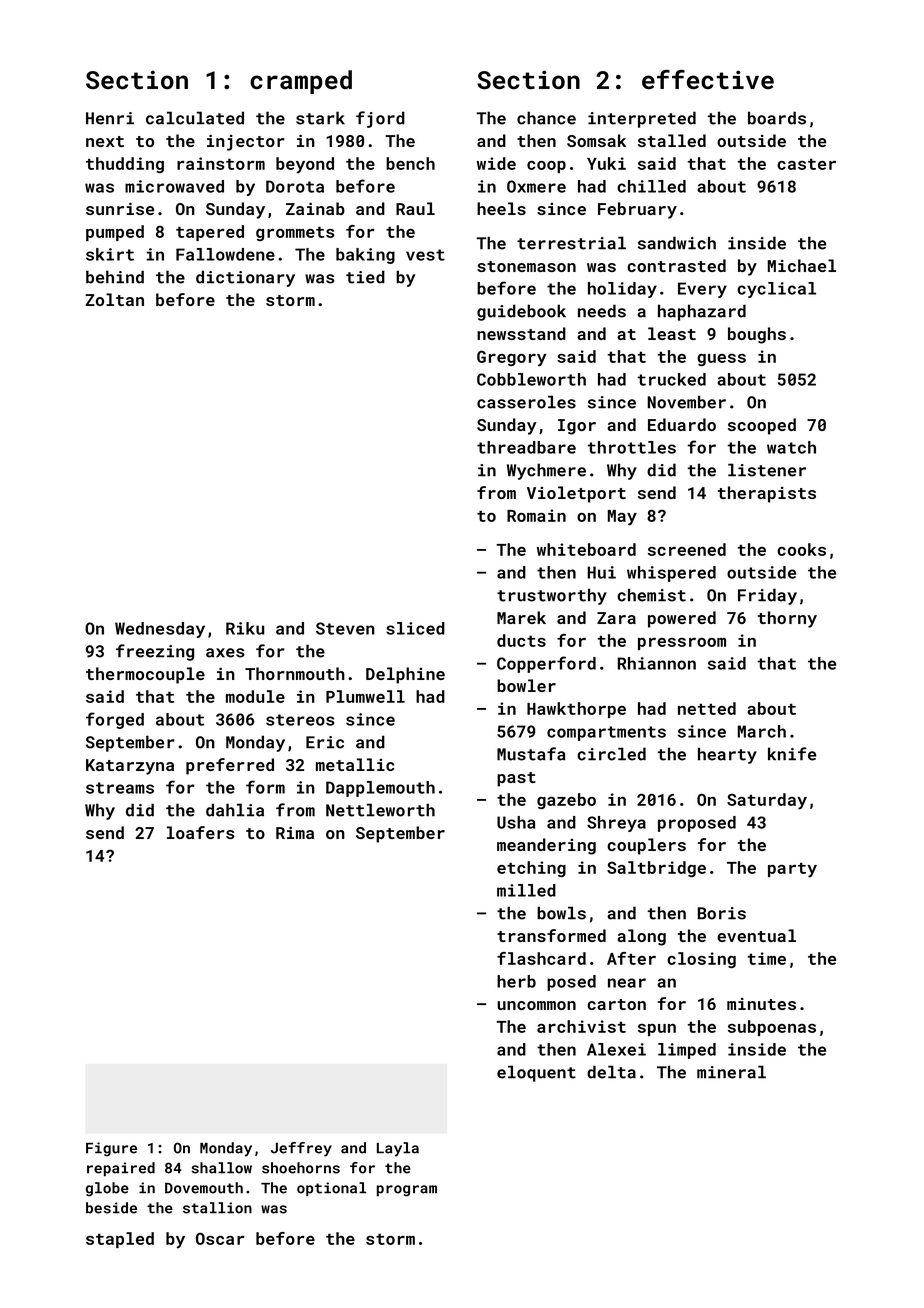 The width and height of the document is (924, 1308). What do you see at coordinates (552, 596) in the document?
I see `trustworthy` at bounding box center [552, 596].
